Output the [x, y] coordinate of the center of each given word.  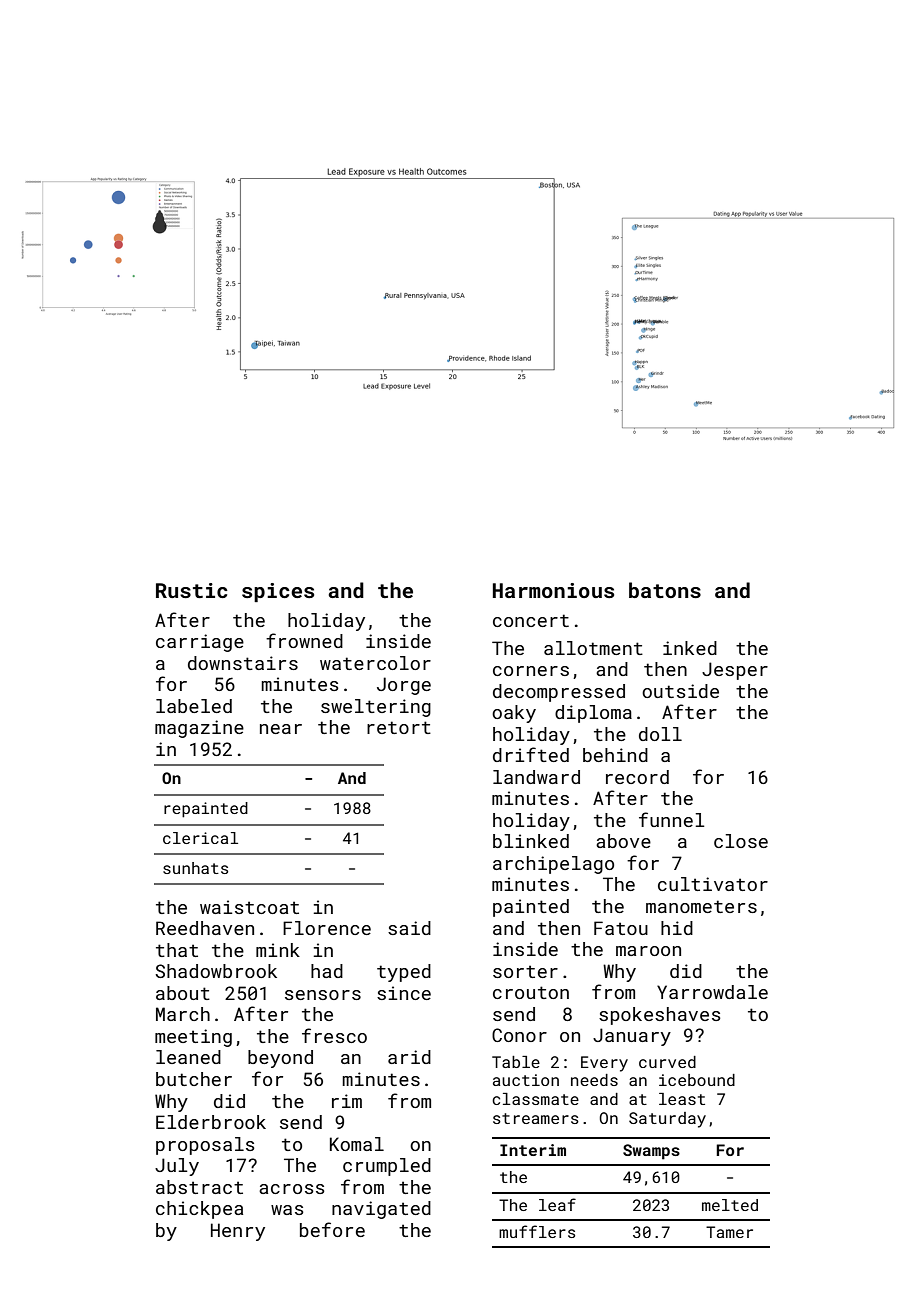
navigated [381, 1210]
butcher [194, 1079]
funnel [671, 819]
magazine [199, 729]
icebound [697, 1080]
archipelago [553, 865]
